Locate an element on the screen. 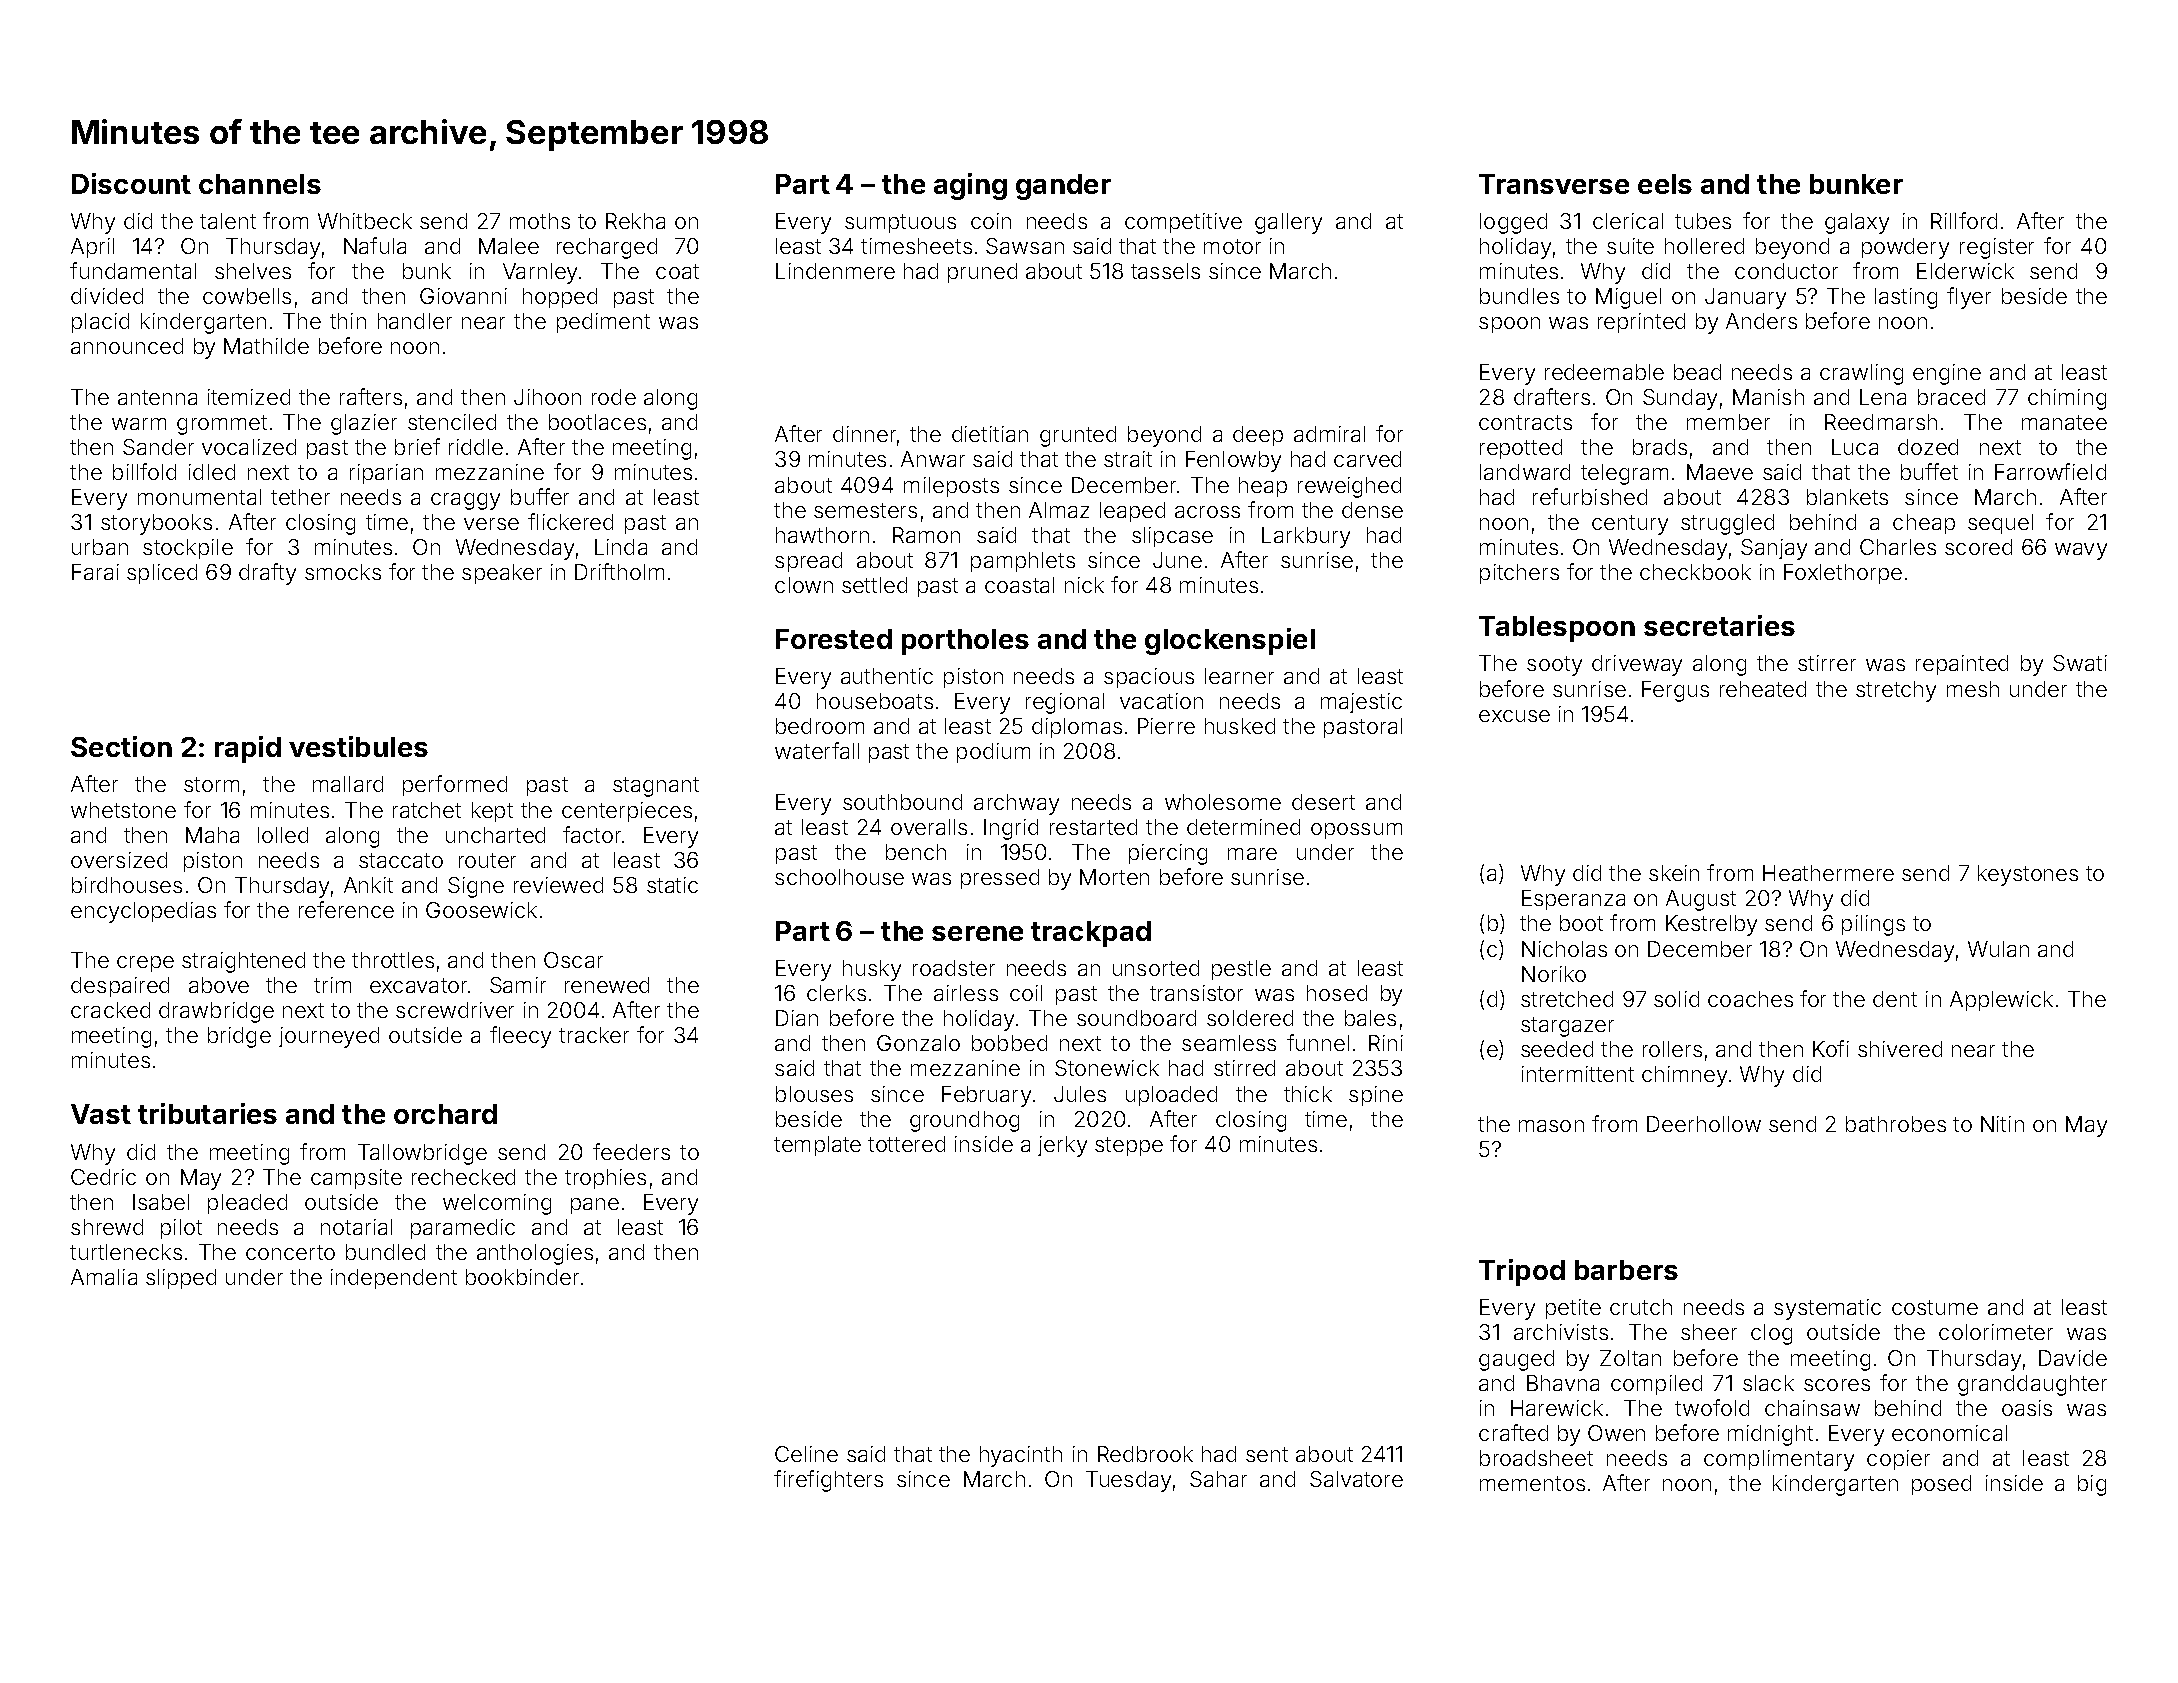 This screenshot has height=1683, width=2178. shrewd is located at coordinates (107, 1227).
